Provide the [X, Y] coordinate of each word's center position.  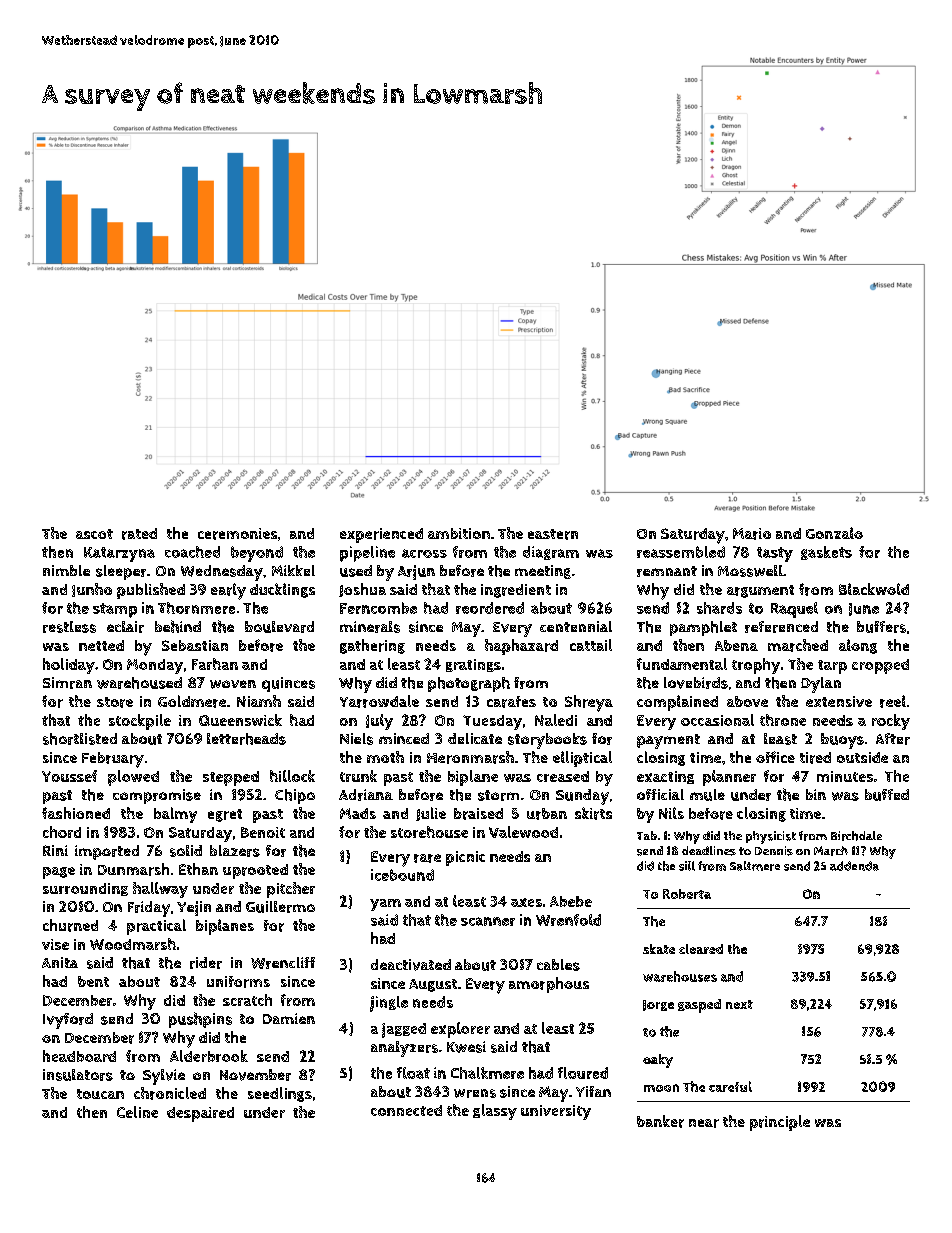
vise [55, 944]
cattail [591, 645]
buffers [881, 627]
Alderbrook [209, 1056]
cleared [701, 949]
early [228, 591]
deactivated [411, 965]
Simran [67, 683]
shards [719, 608]
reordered [490, 608]
